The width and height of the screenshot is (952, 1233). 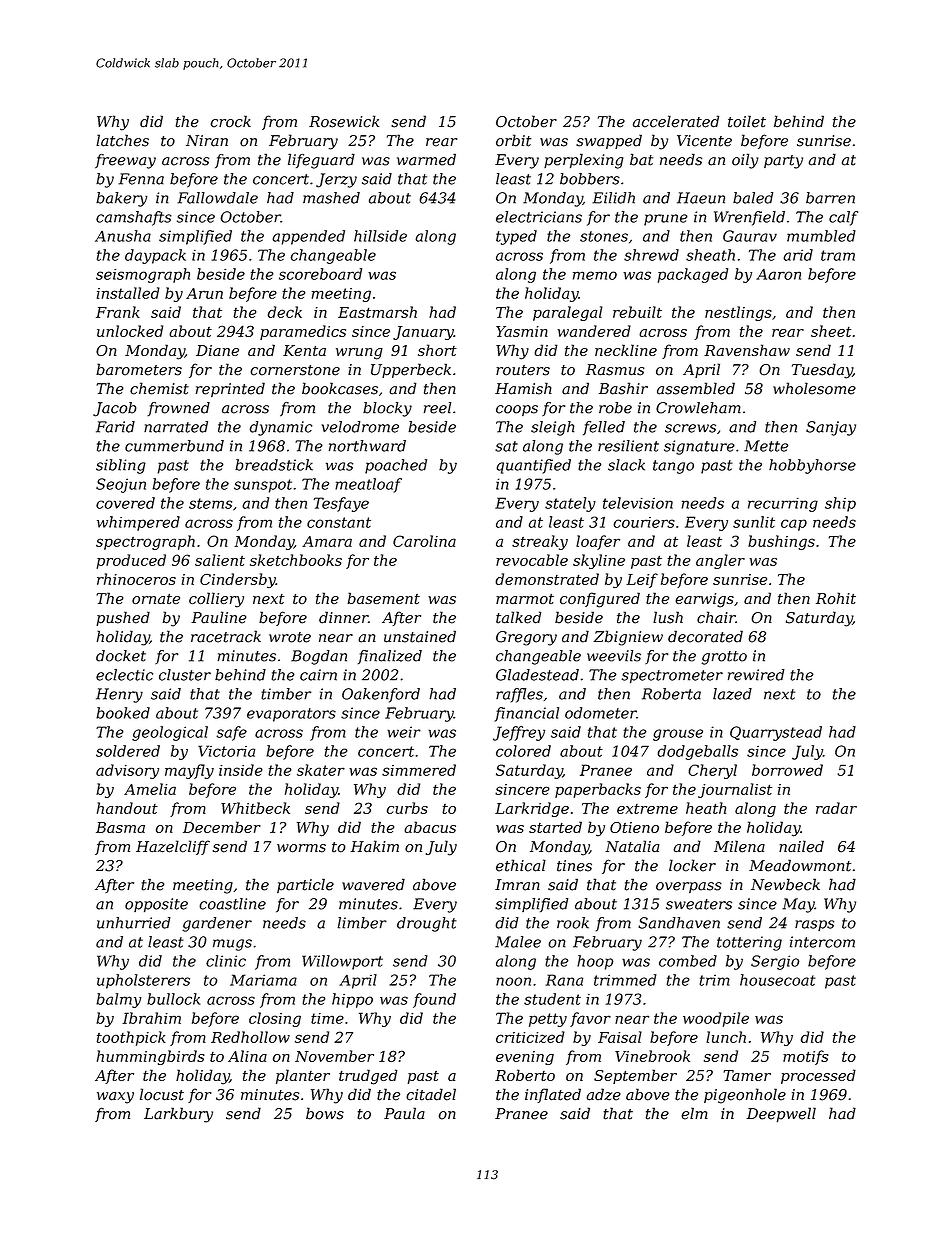 I want to click on clinic, so click(x=226, y=961).
